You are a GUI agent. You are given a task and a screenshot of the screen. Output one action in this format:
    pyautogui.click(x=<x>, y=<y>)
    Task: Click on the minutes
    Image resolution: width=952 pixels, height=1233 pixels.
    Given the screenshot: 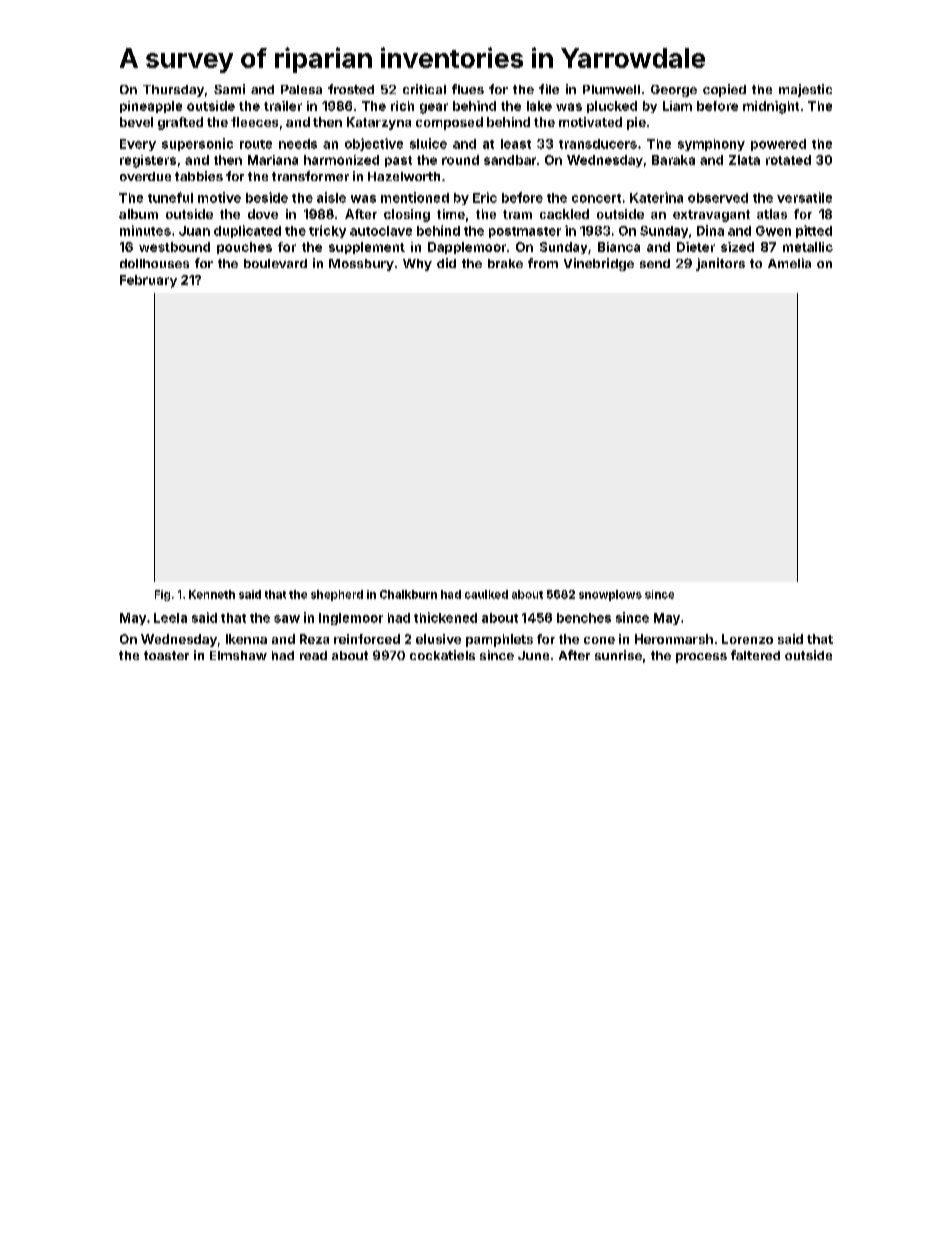 What is the action you would take?
    pyautogui.click(x=145, y=230)
